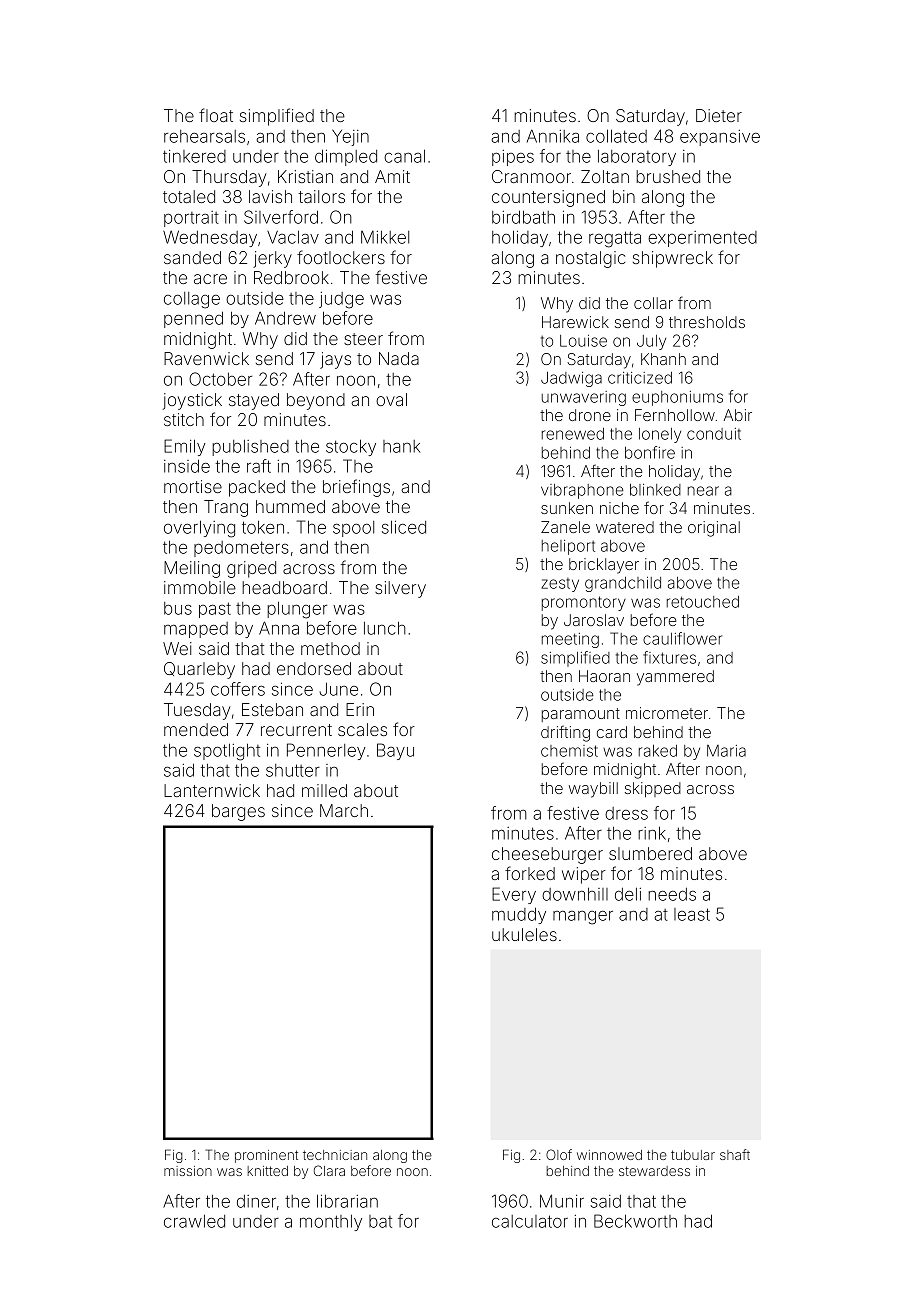  Describe the element at coordinates (188, 1171) in the image. I see `mission` at that location.
